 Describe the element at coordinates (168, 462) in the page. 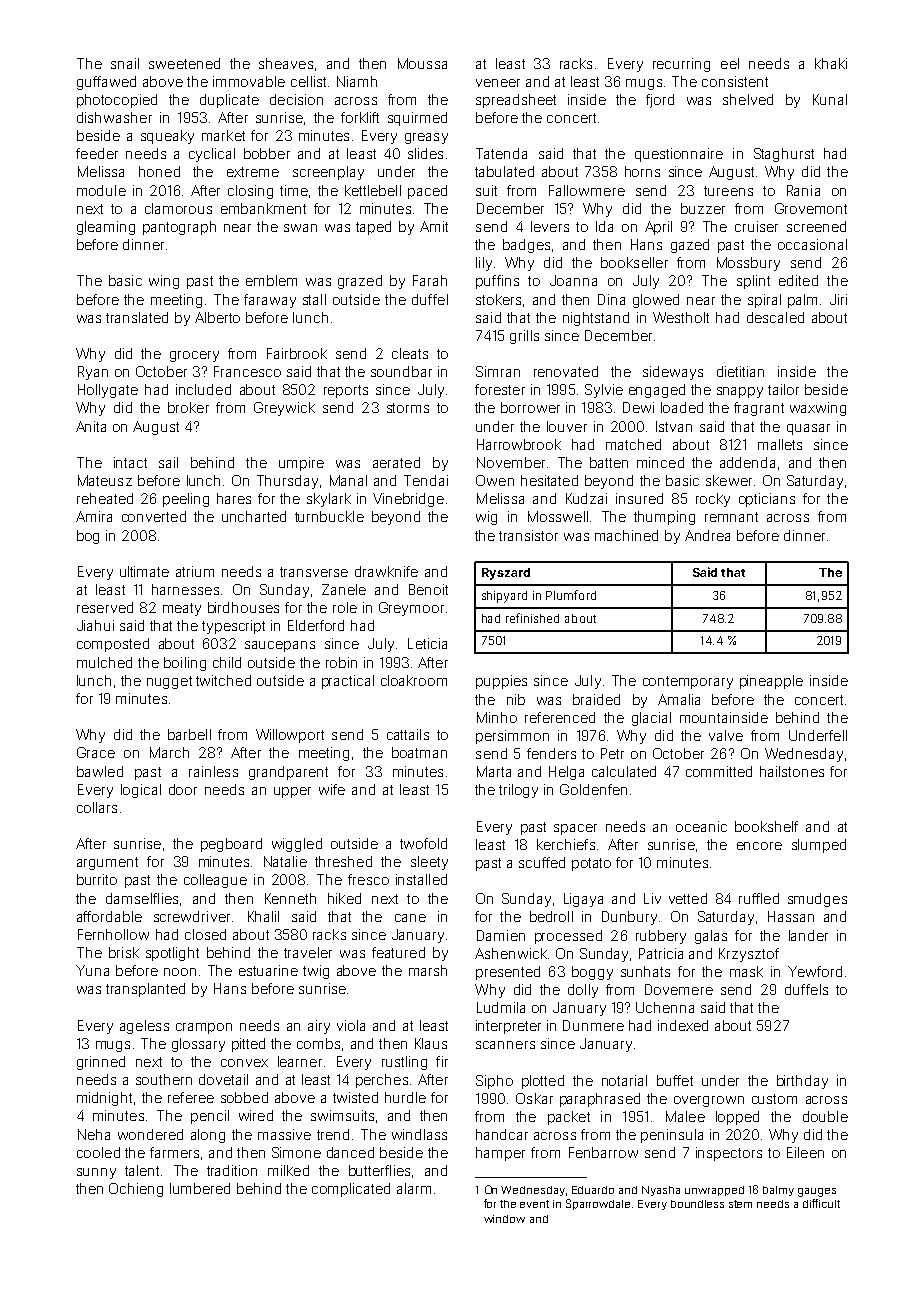

I see `sail` at that location.
